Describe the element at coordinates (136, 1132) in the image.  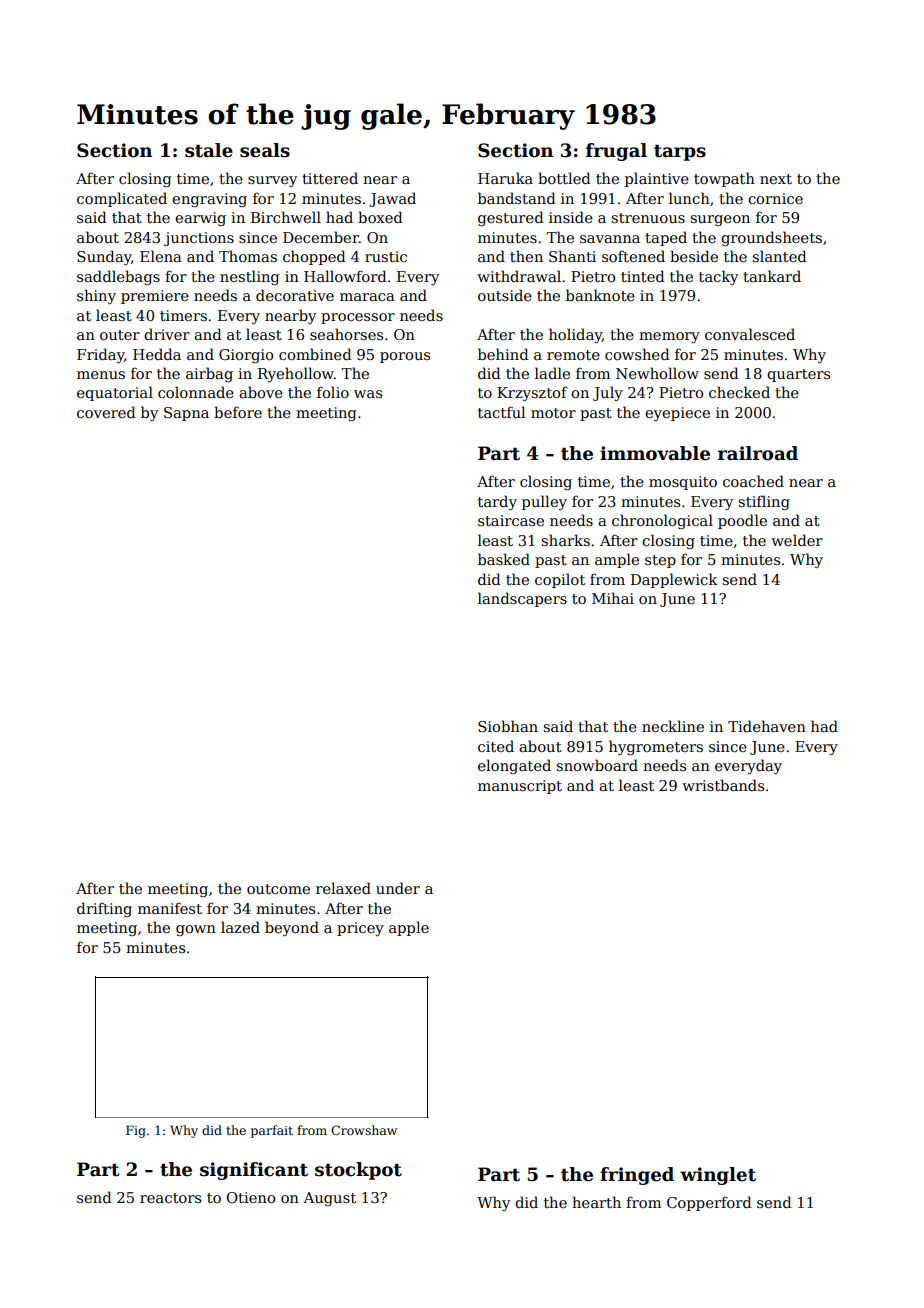
I see `Fig` at that location.
